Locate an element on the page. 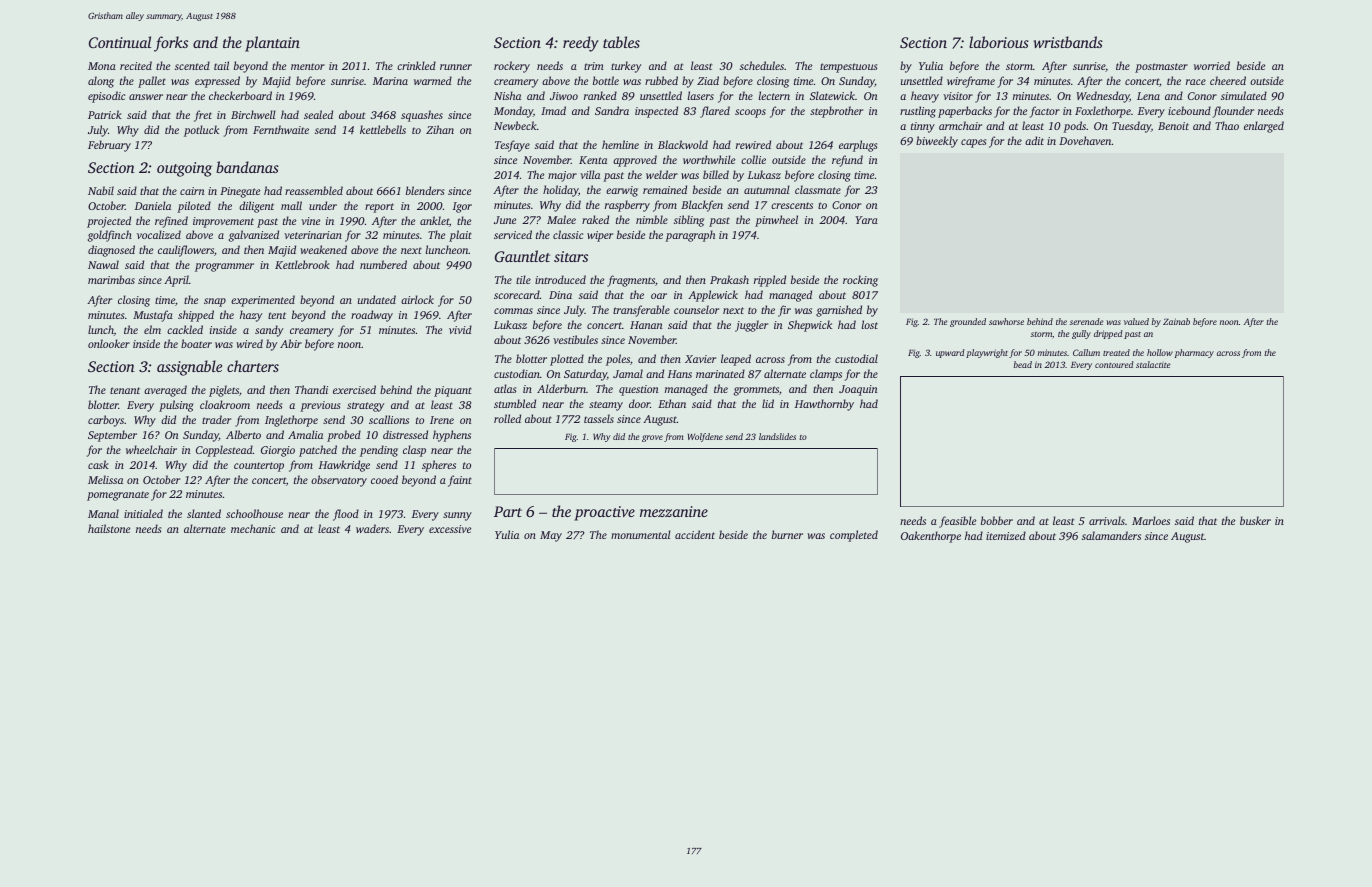  sealed is located at coordinates (318, 114).
